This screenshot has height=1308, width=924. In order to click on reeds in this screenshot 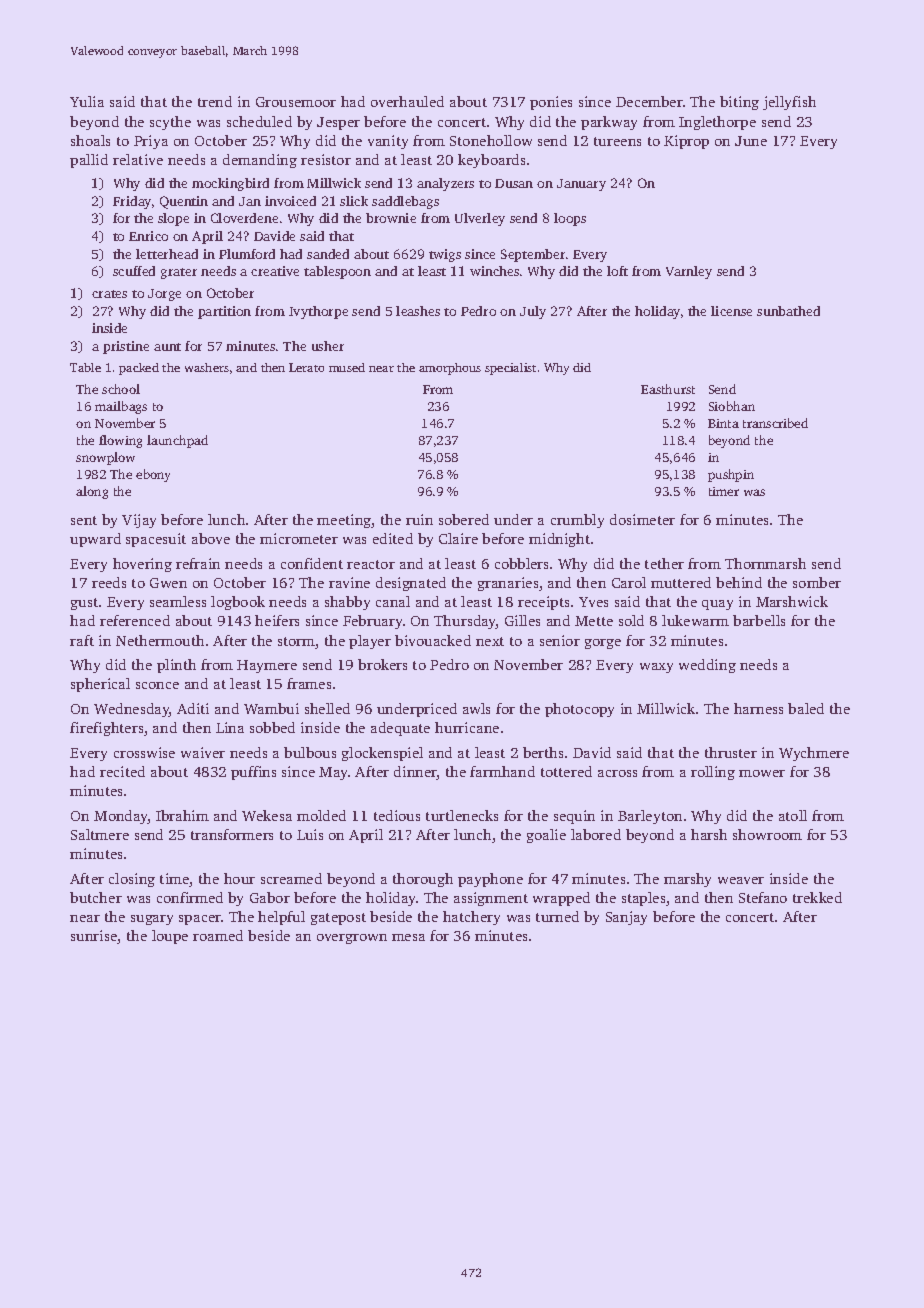, I will do `click(109, 582)`.
